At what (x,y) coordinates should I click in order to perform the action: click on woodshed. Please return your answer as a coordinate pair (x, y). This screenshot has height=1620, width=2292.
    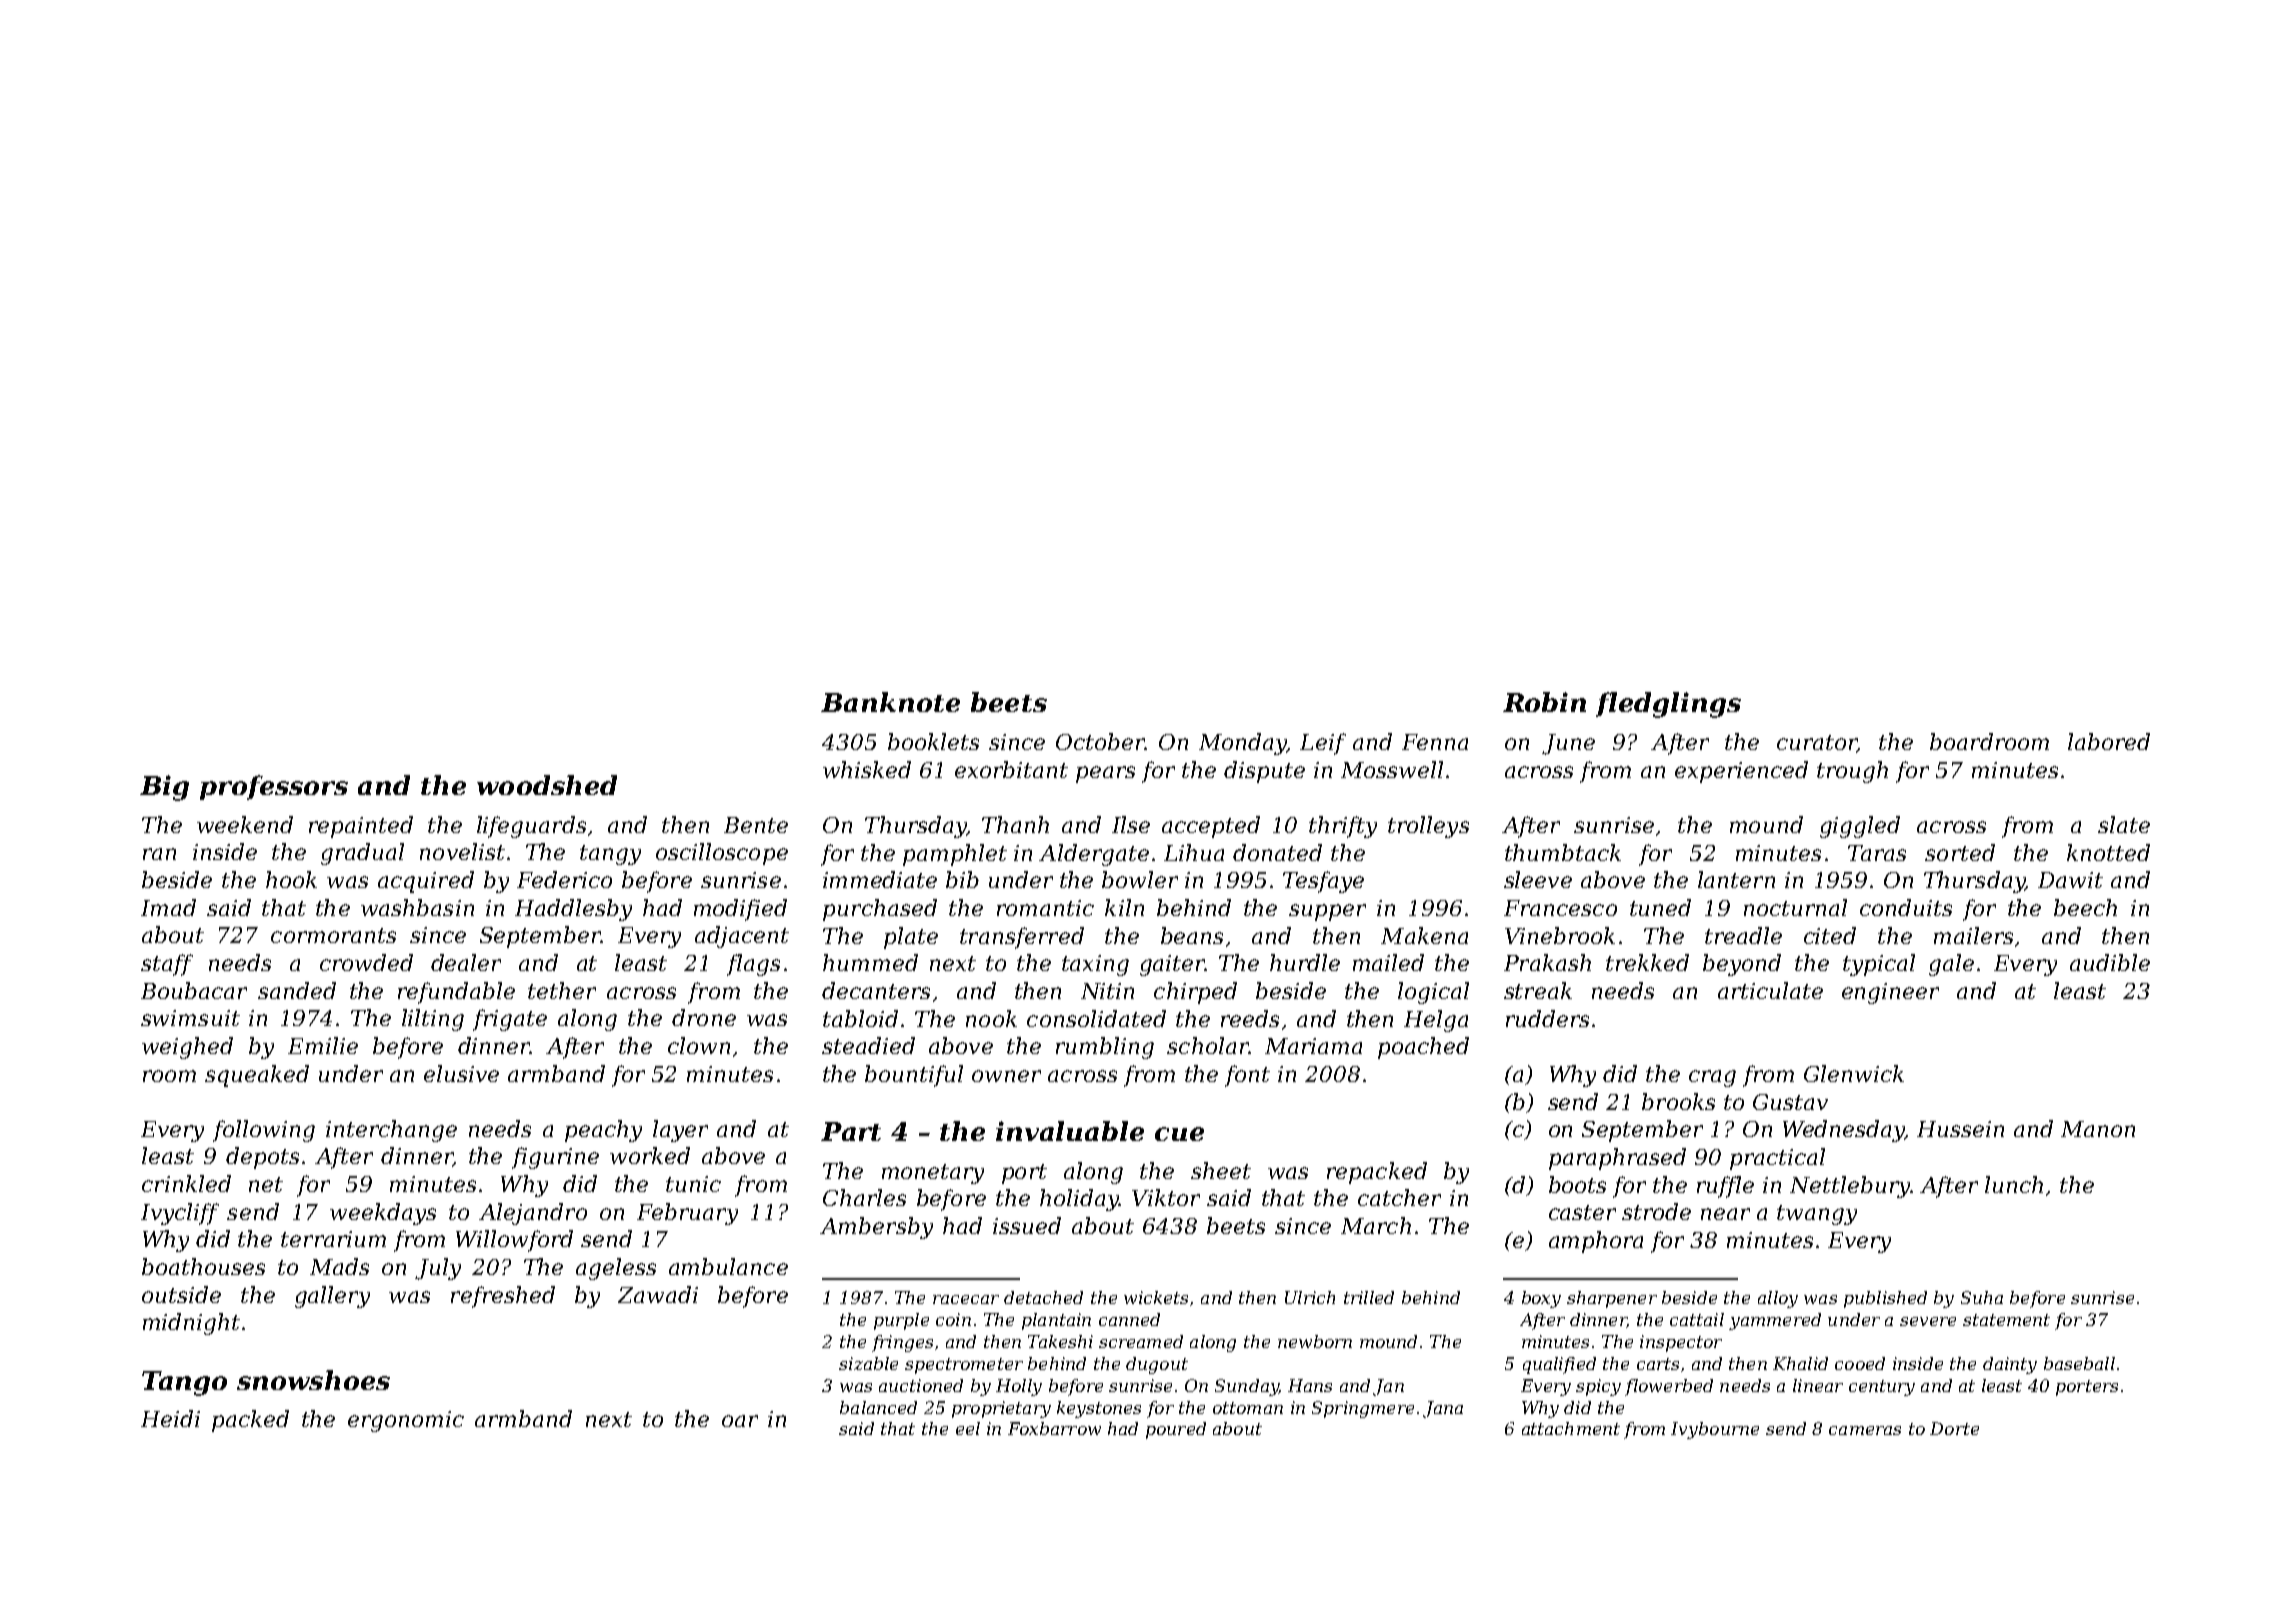
    Looking at the image, I should click on (547, 785).
